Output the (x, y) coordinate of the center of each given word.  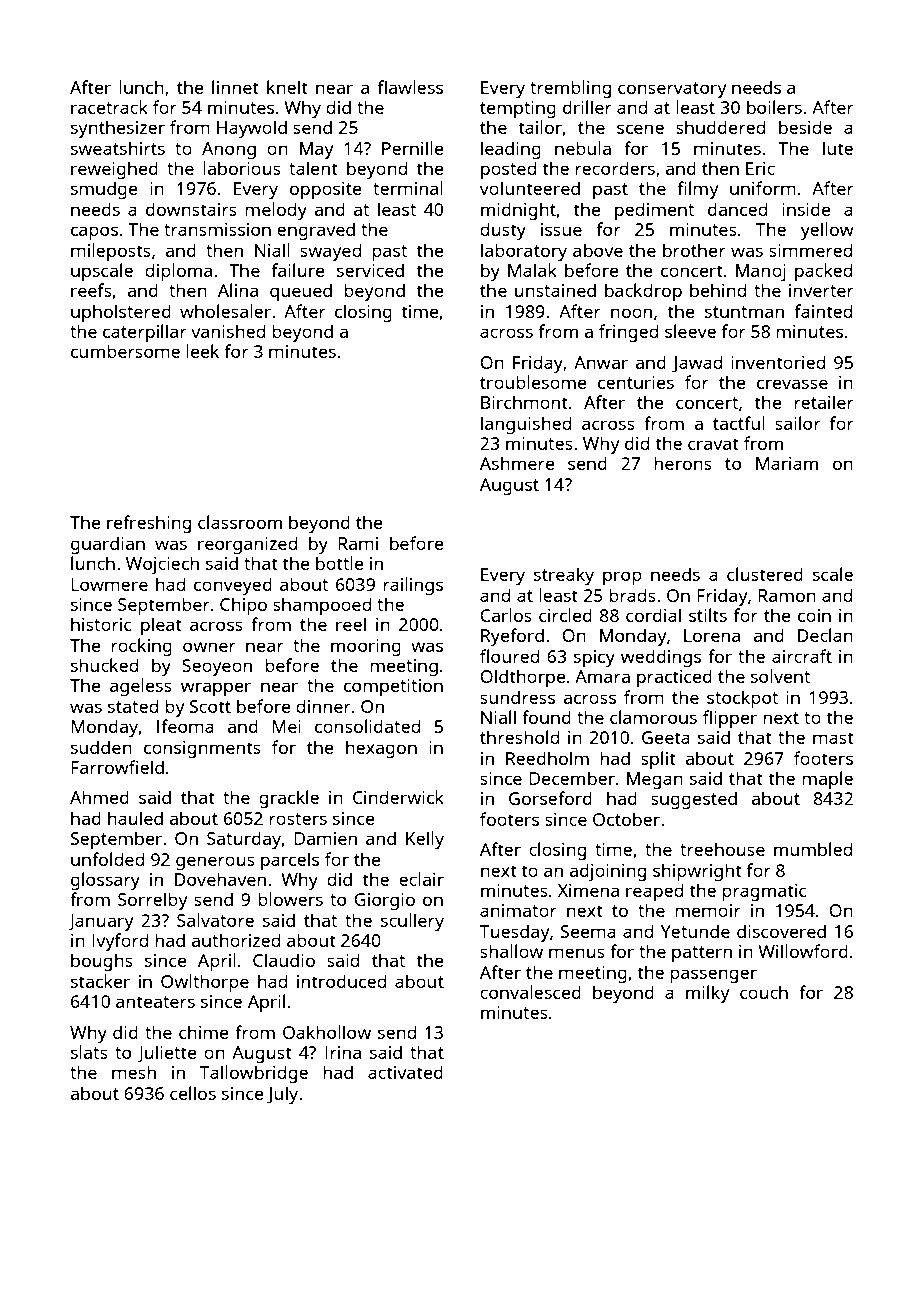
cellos (193, 1093)
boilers (774, 107)
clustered (765, 574)
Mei (286, 726)
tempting (518, 109)
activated (405, 1072)
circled (565, 615)
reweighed (114, 170)
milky (707, 994)
